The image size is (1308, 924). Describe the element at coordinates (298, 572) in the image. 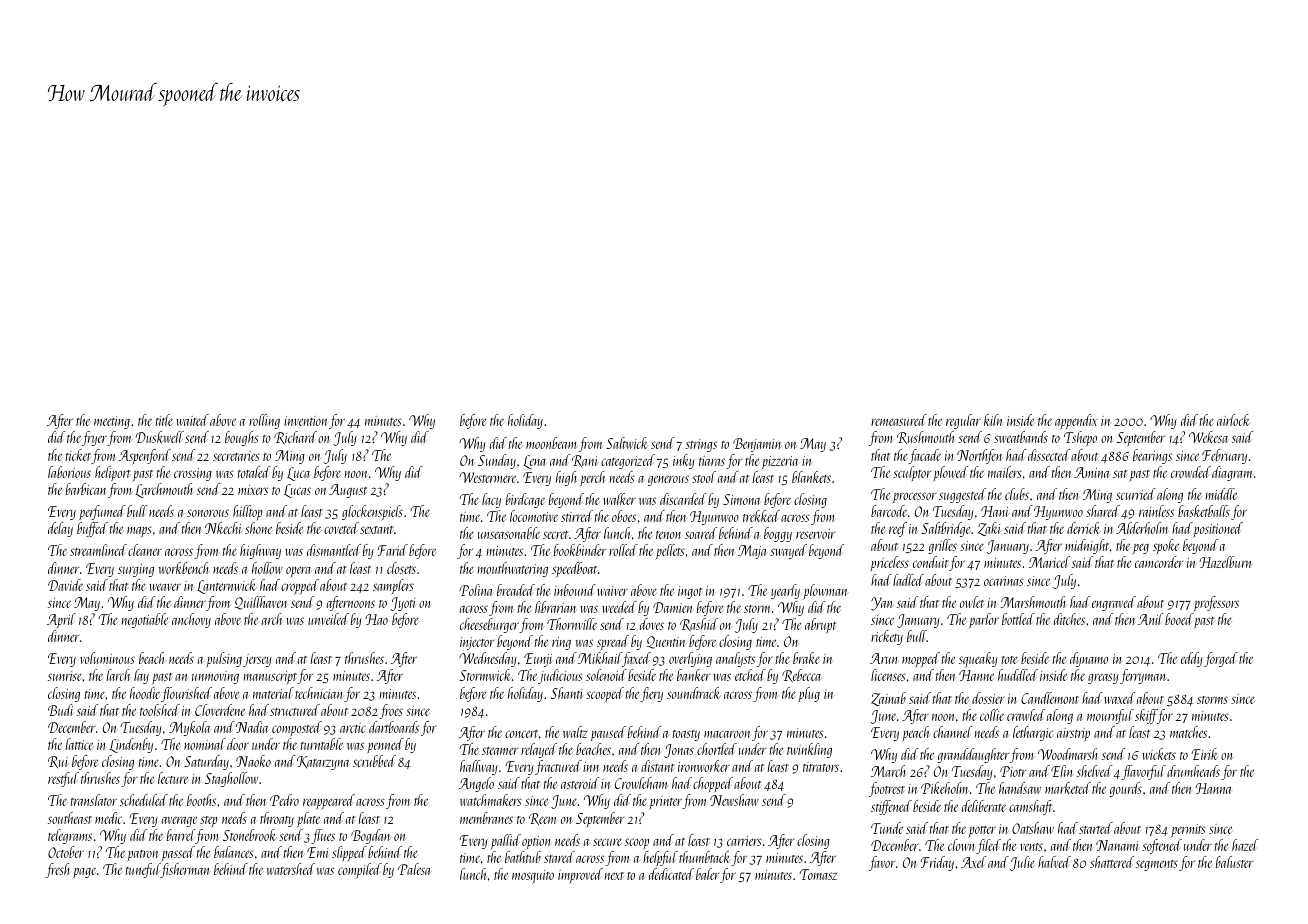

I see `opera` at that location.
